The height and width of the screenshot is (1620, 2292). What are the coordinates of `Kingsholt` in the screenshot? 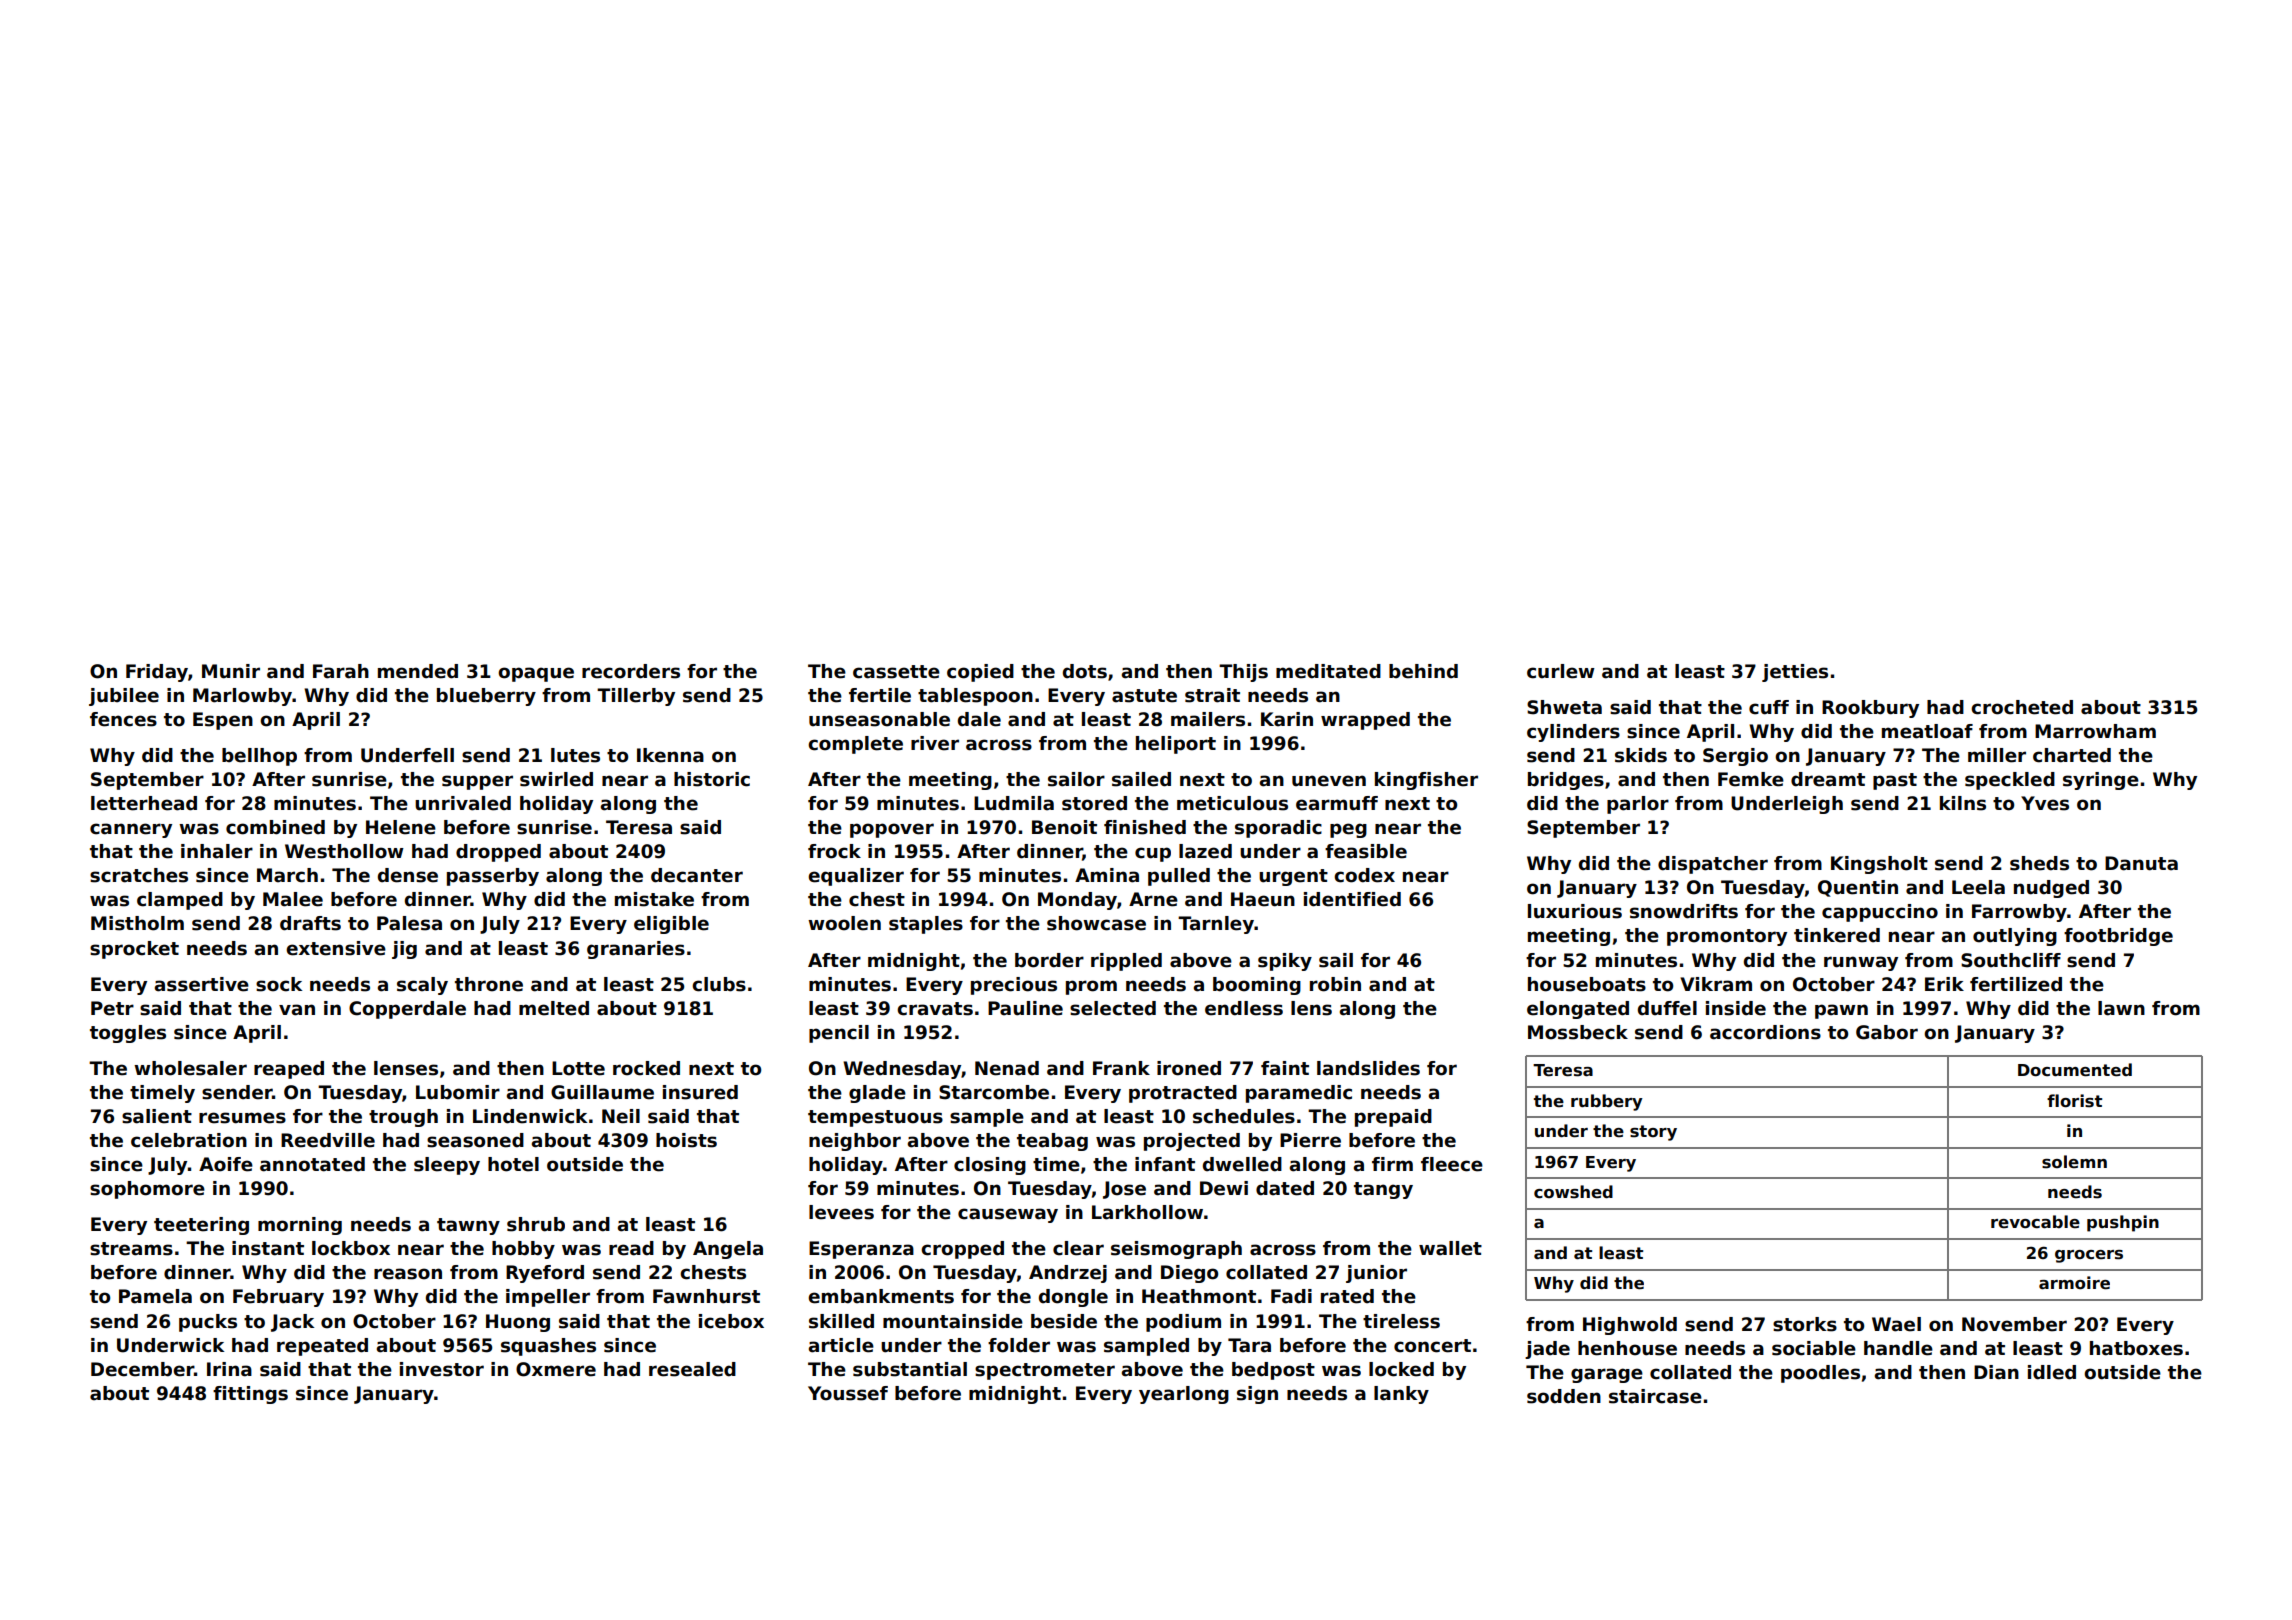 It's located at (1879, 865).
